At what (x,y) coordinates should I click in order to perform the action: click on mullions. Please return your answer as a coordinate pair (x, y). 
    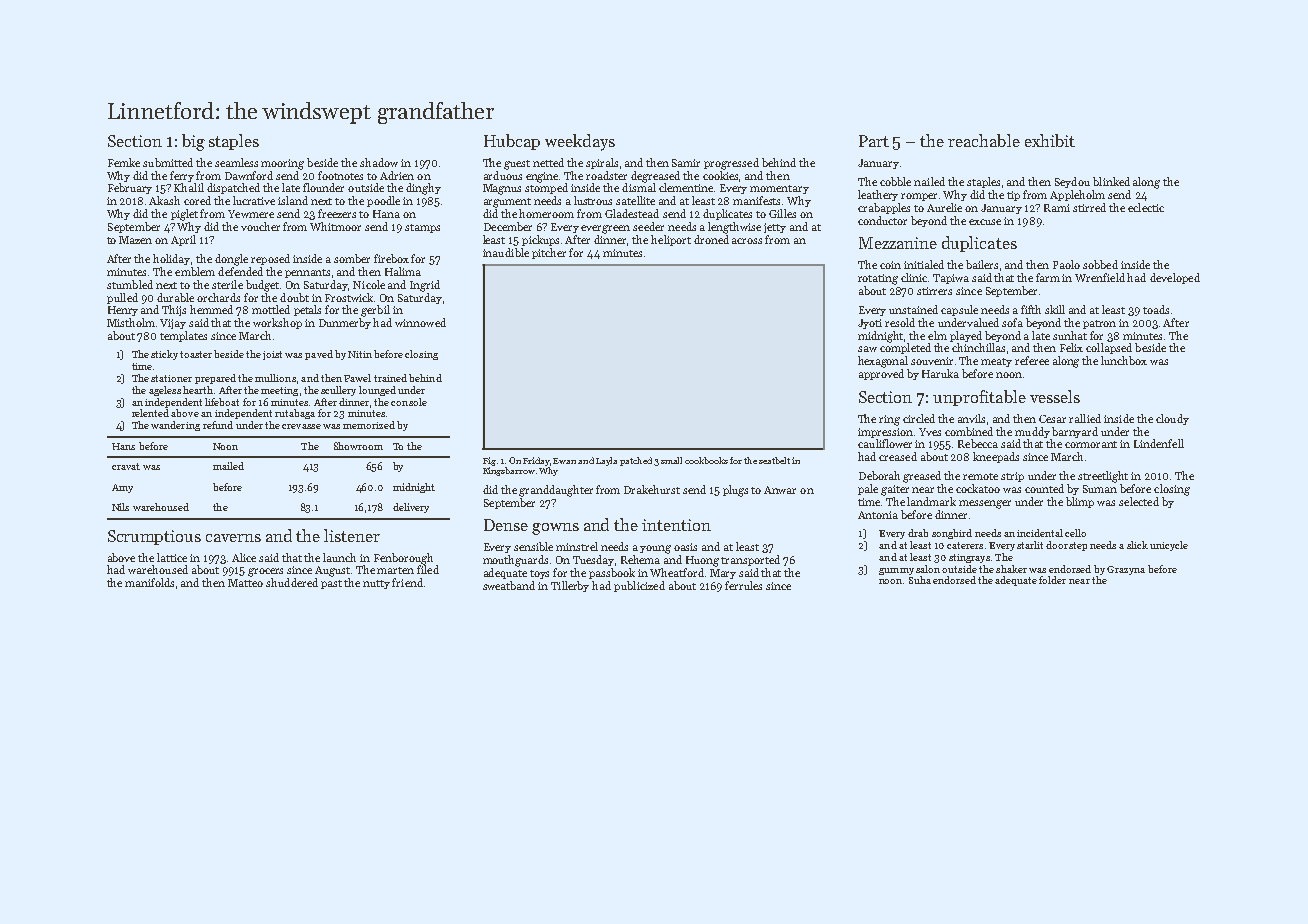
    Looking at the image, I should click on (275, 378).
